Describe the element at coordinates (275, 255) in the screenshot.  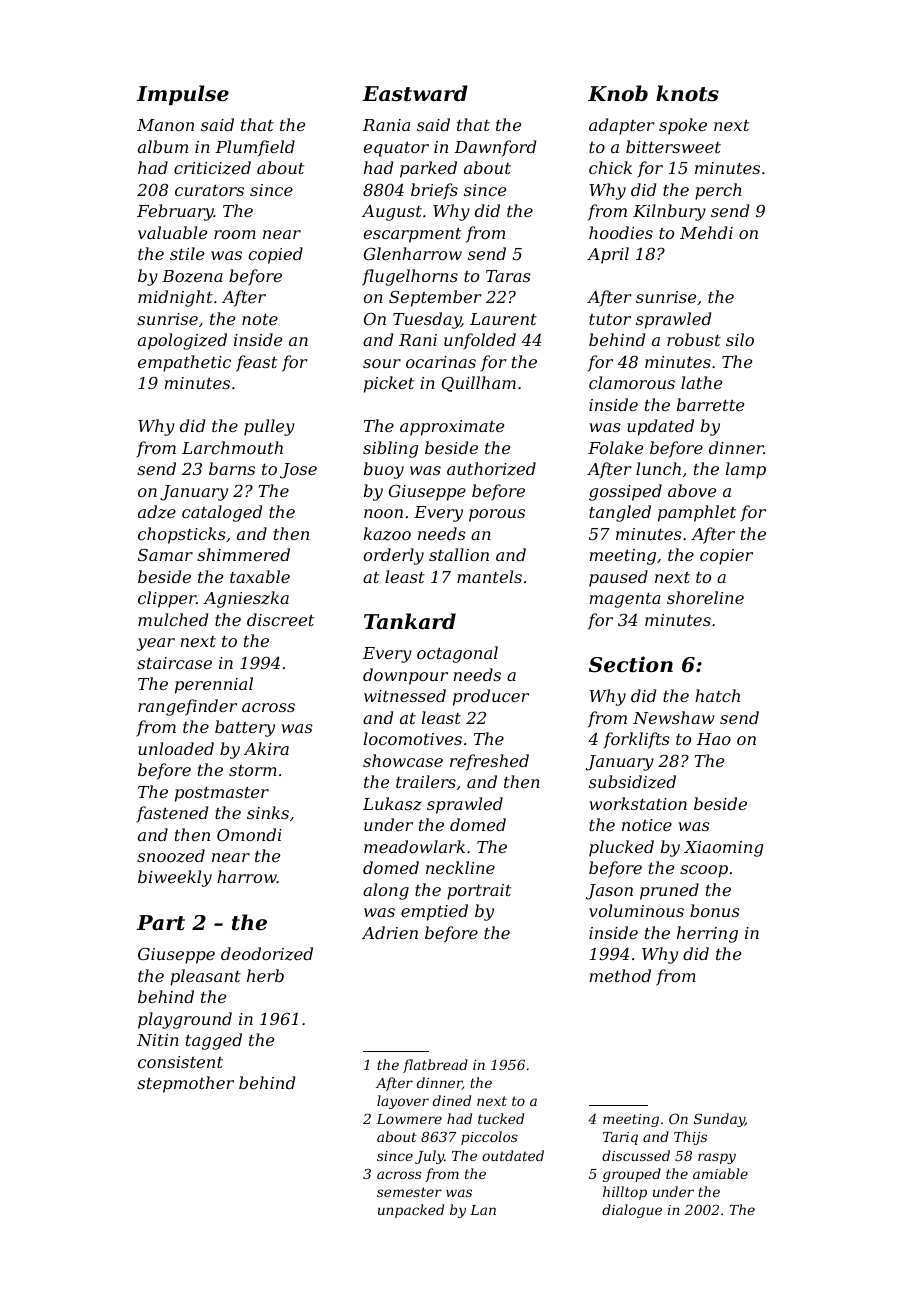
I see `copied` at that location.
